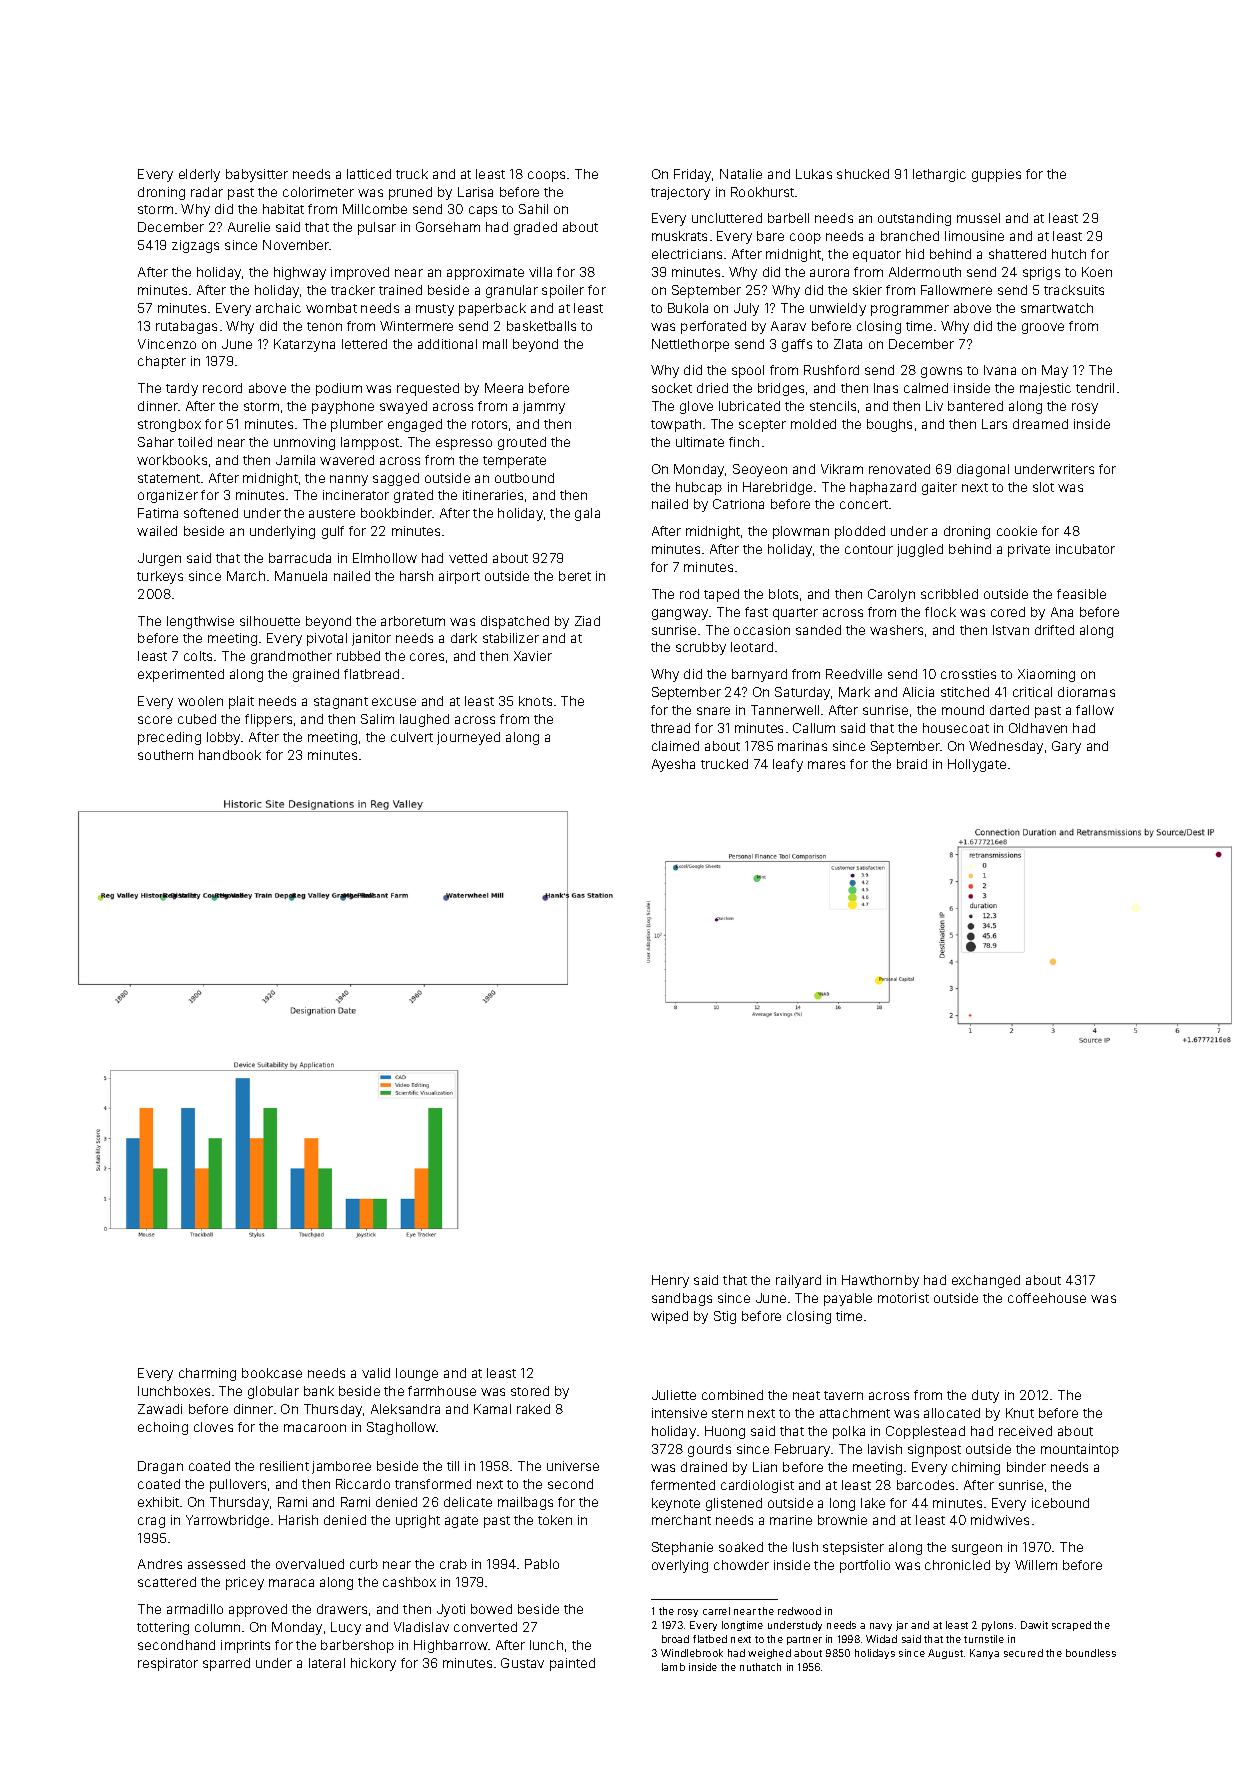 The width and height of the screenshot is (1259, 1781). What do you see at coordinates (475, 192) in the screenshot?
I see `Larisa` at bounding box center [475, 192].
